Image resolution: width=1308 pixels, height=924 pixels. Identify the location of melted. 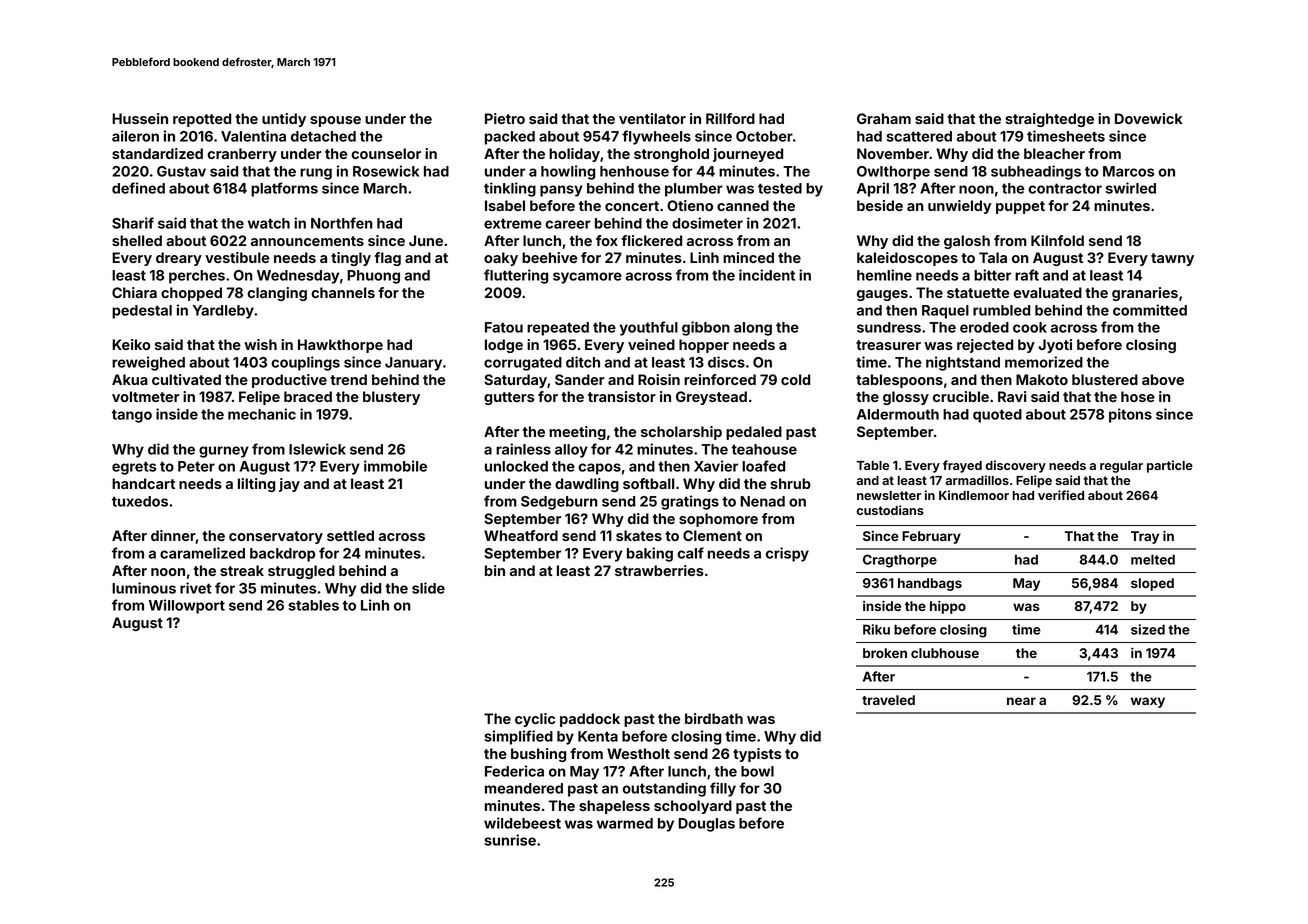
(1153, 559).
